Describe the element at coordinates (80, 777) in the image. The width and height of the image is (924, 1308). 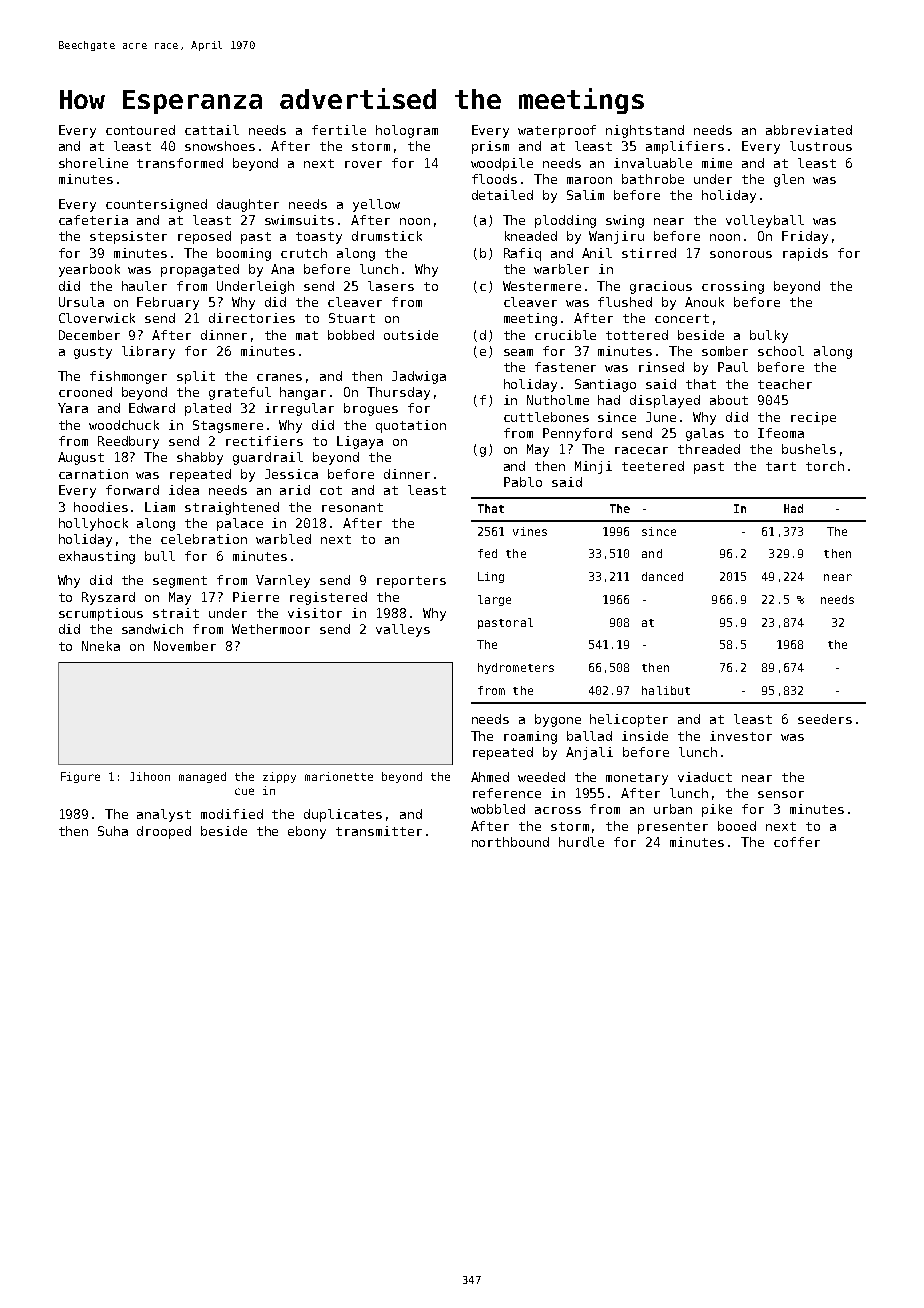
I see `Figure` at that location.
